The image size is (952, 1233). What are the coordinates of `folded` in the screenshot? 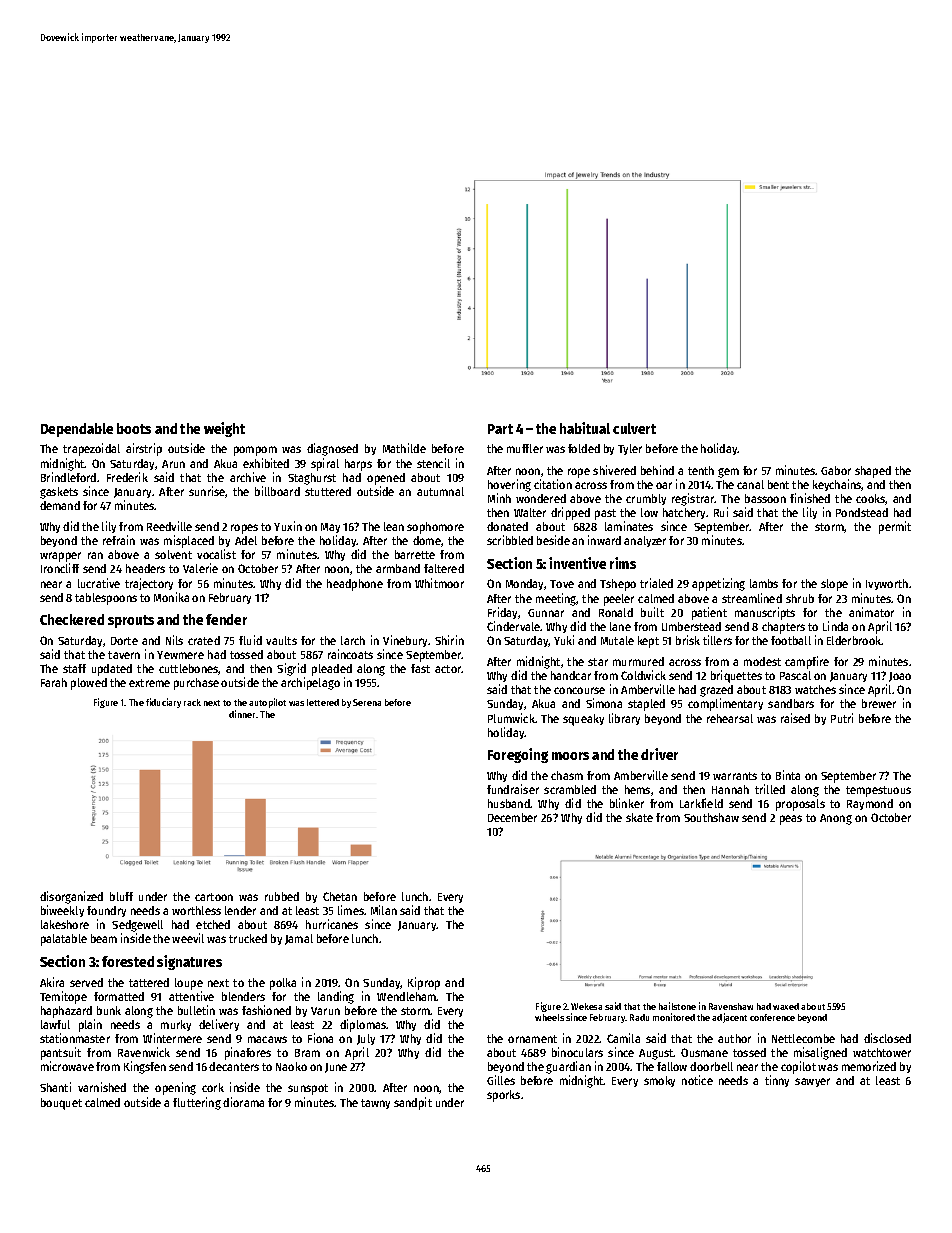 It's located at (584, 448).
